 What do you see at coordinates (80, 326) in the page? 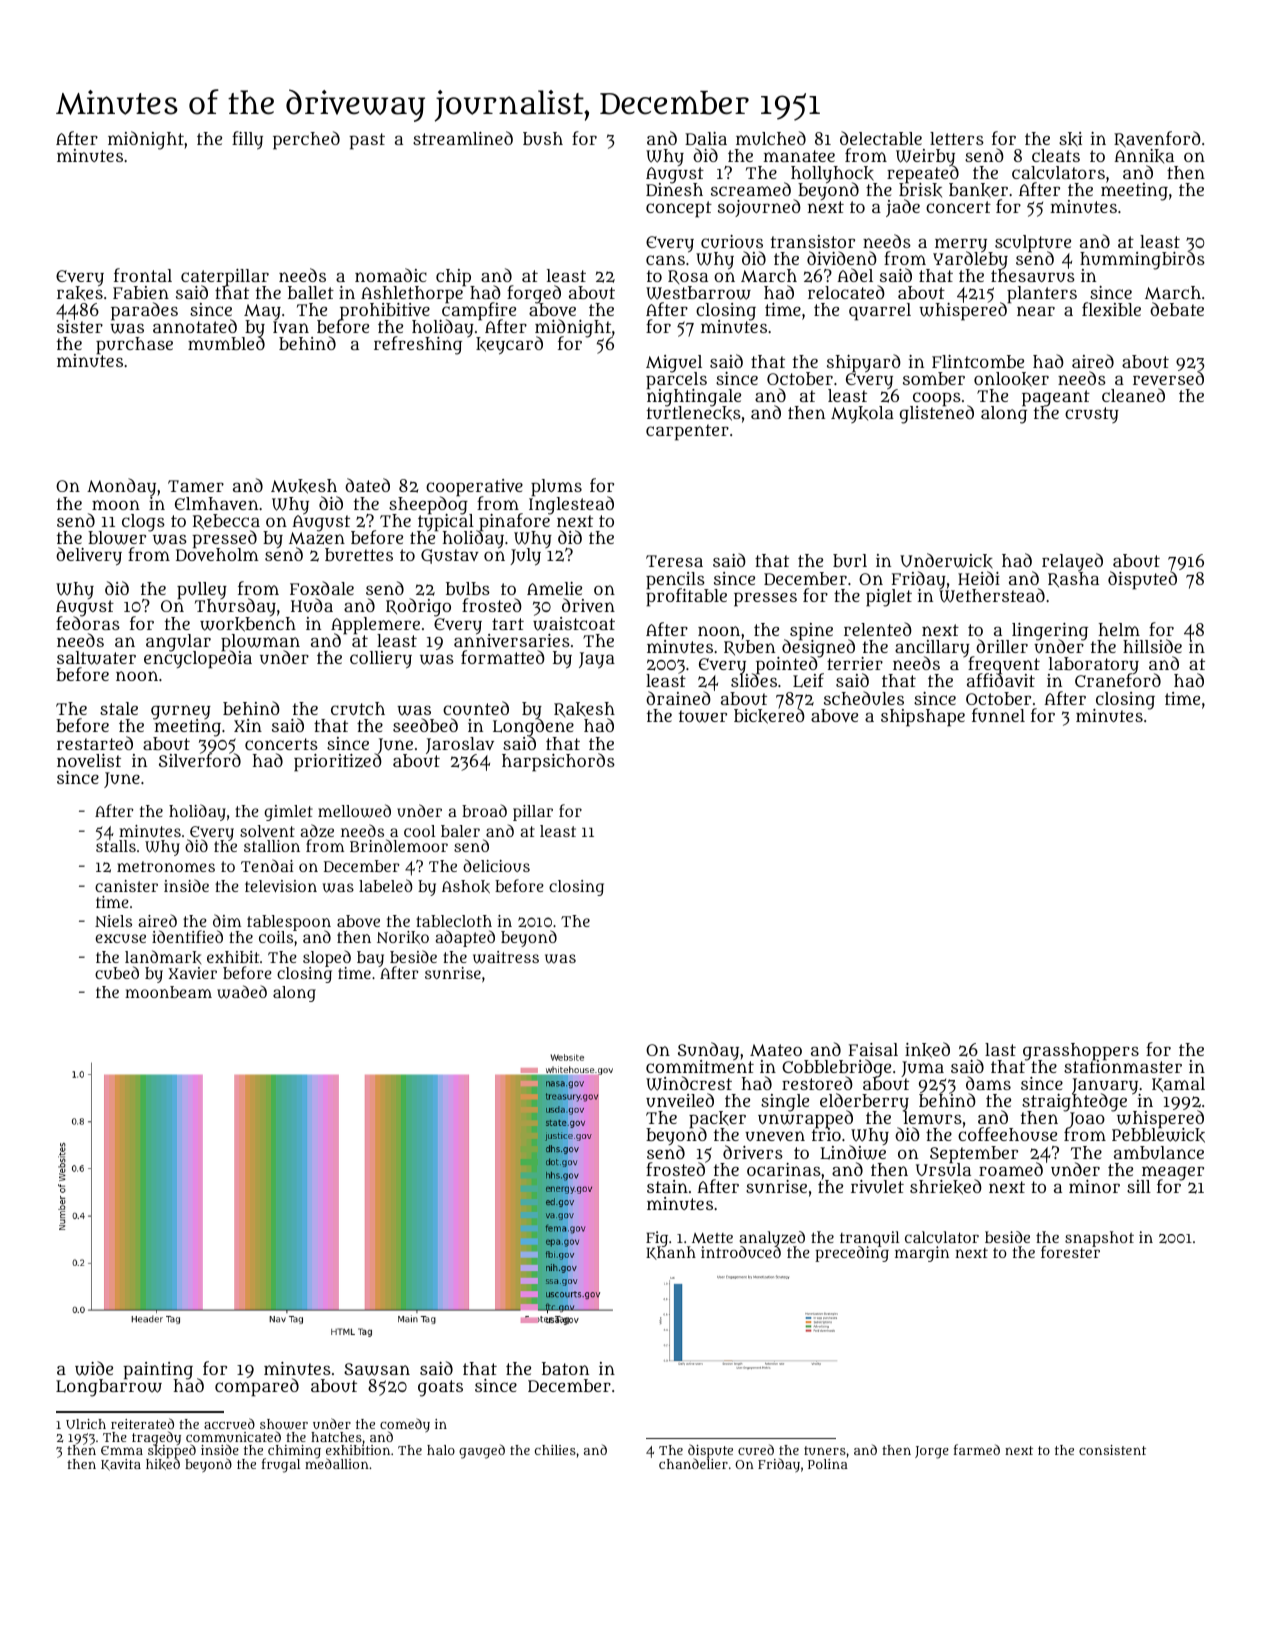
I see `sister` at bounding box center [80, 326].
